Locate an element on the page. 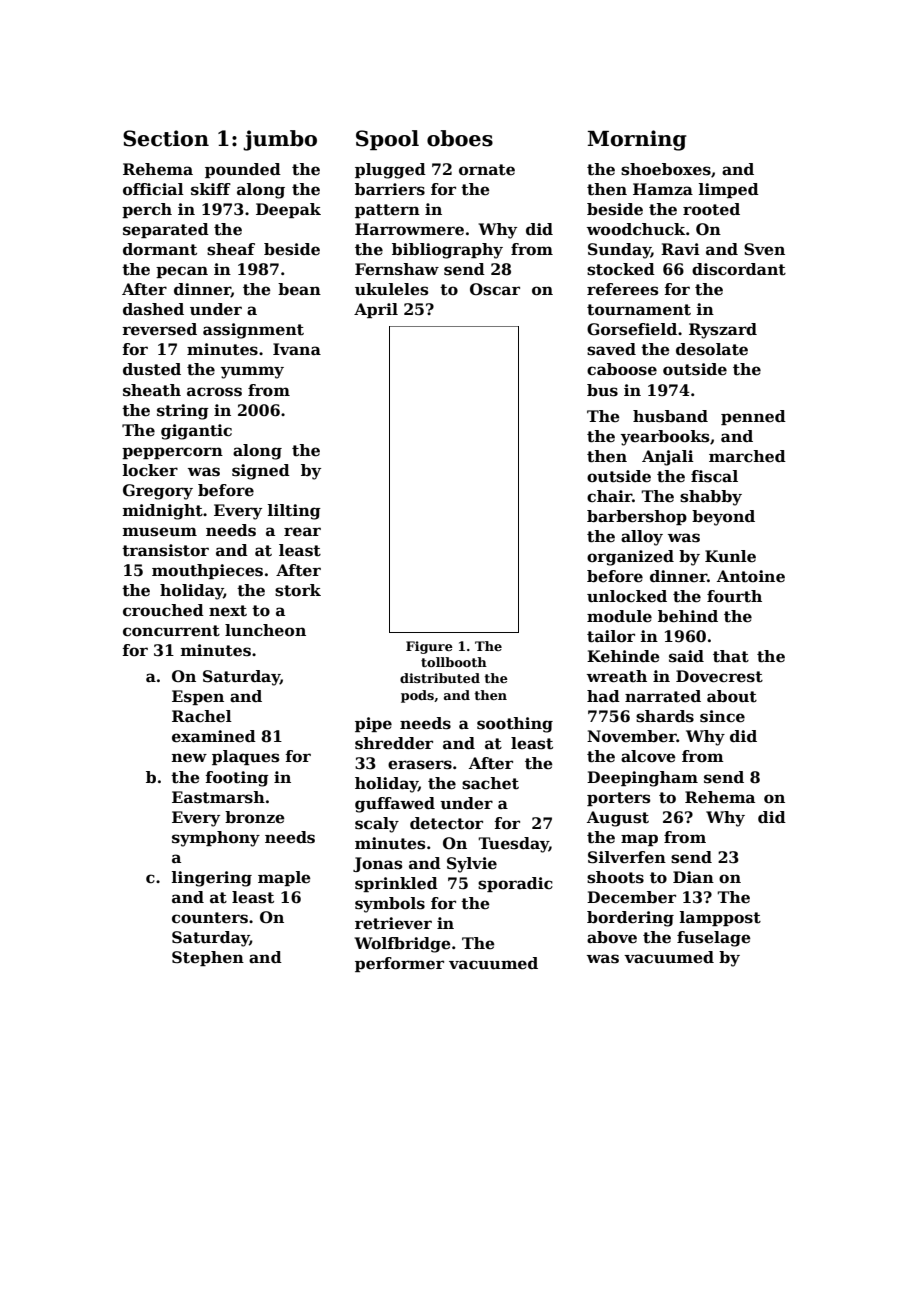 The width and height of the page is (908, 1316). chair is located at coordinates (609, 496).
